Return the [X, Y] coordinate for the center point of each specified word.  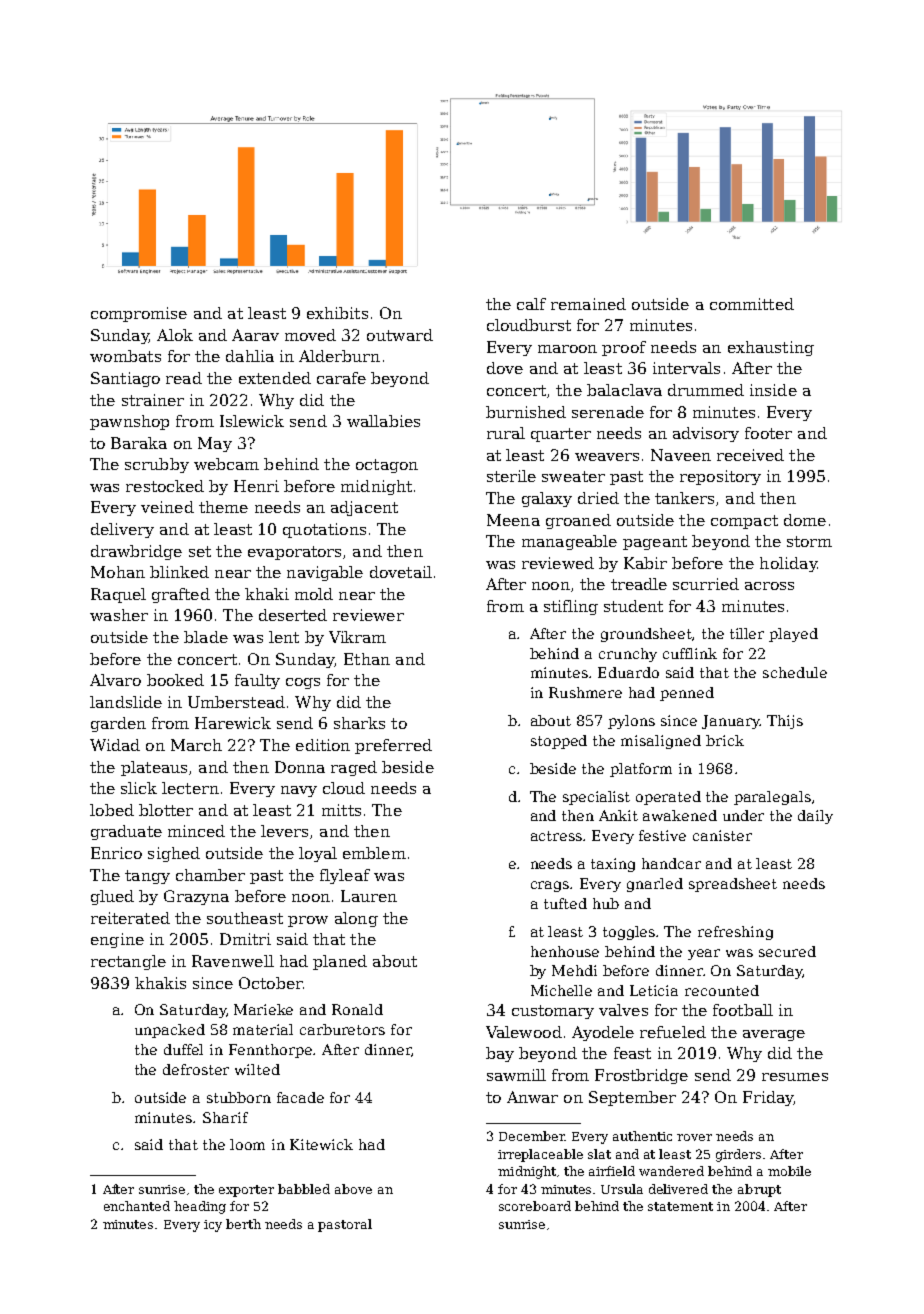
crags [551, 886]
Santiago [125, 379]
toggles [630, 933]
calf [531, 304]
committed [752, 304]
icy [213, 1226]
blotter [166, 810]
